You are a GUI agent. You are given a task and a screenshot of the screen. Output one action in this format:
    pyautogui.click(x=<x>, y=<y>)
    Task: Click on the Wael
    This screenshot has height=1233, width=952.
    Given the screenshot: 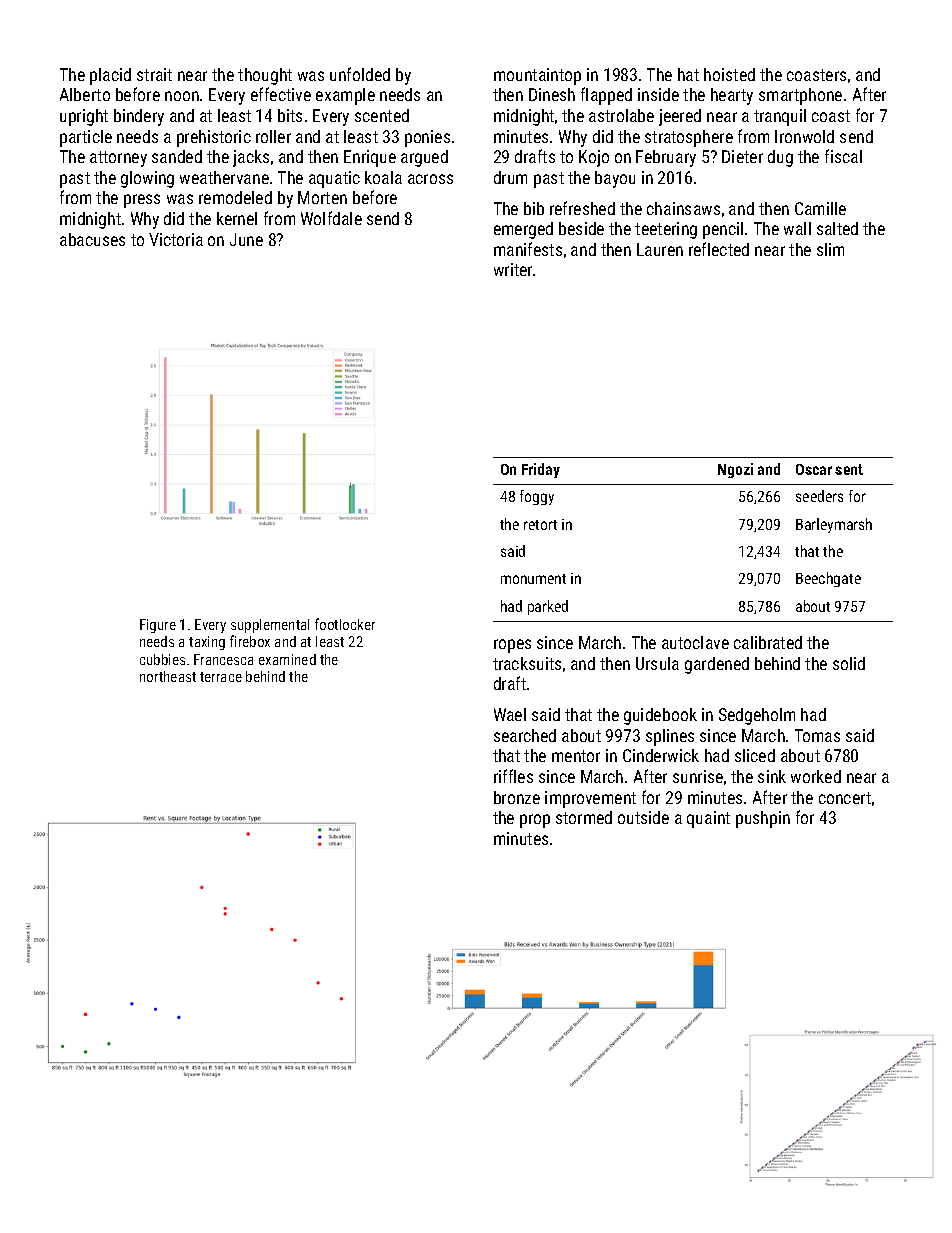 What is the action you would take?
    pyautogui.click(x=510, y=714)
